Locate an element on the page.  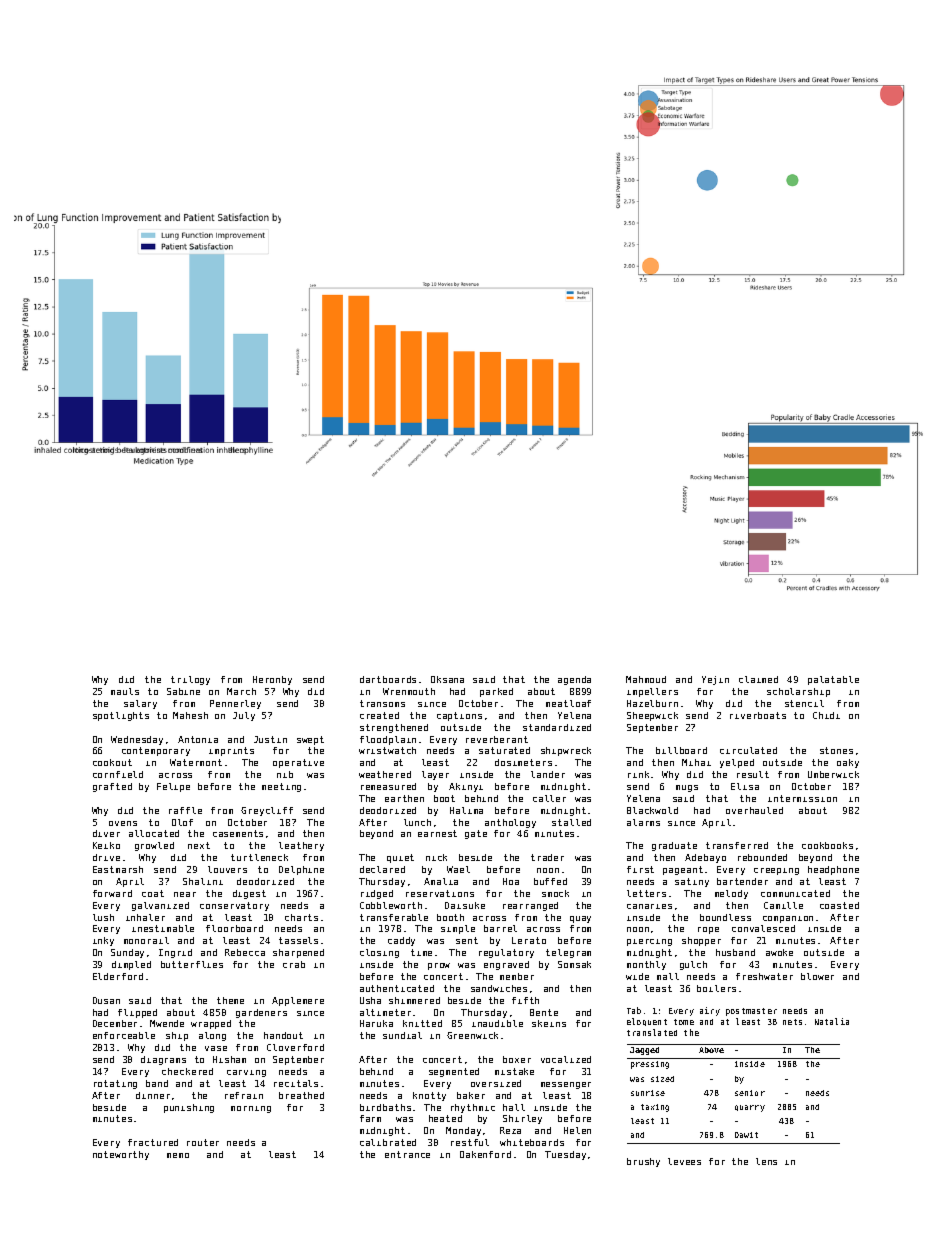
Pennerley is located at coordinates (235, 704).
